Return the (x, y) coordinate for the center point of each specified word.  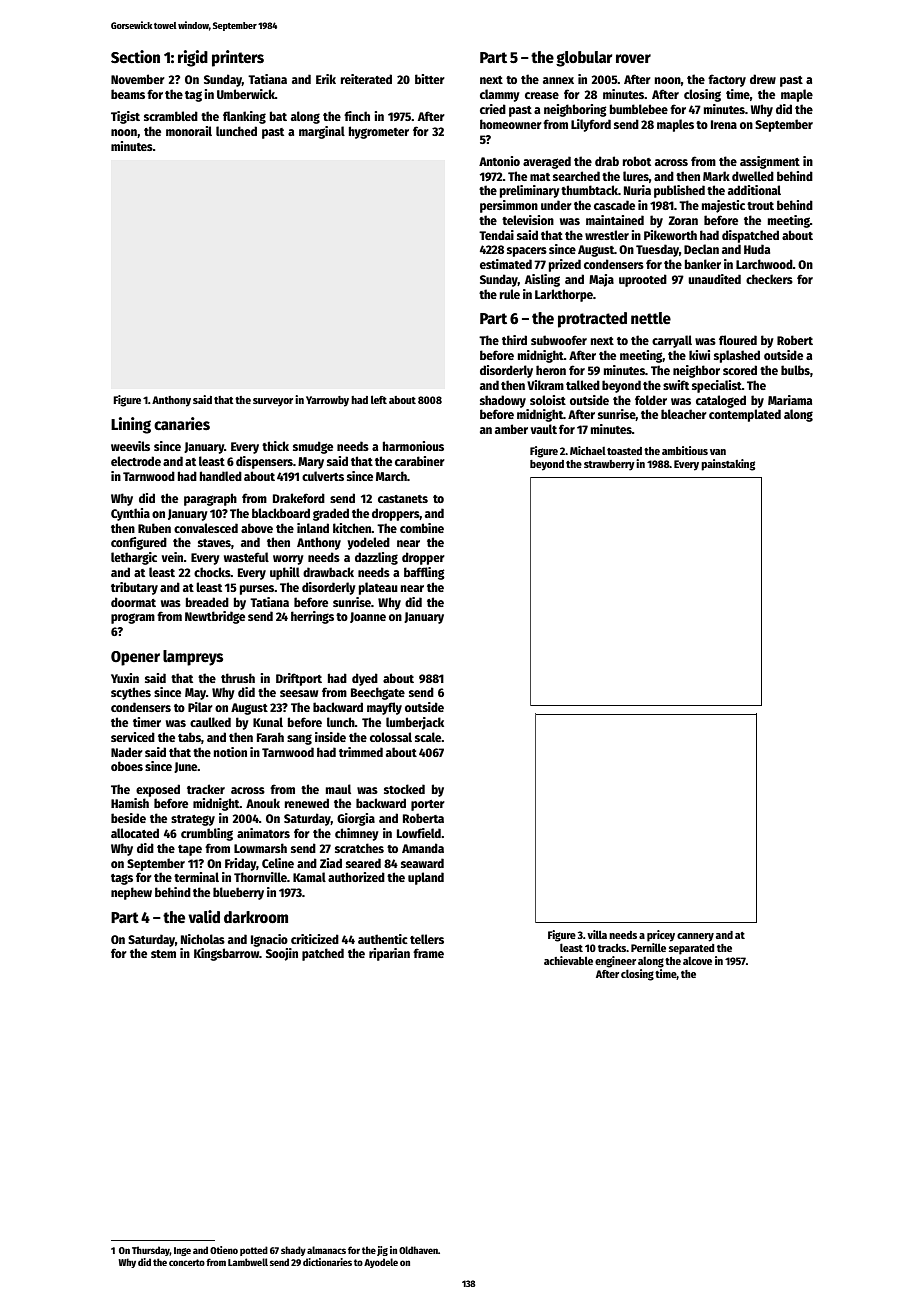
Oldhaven (418, 1250)
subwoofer (559, 340)
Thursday (151, 1251)
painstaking (728, 465)
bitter (430, 79)
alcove (697, 961)
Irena (724, 124)
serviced (133, 737)
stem (163, 954)
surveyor (273, 402)
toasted (624, 451)
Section (135, 57)
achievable (568, 960)
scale (428, 737)
